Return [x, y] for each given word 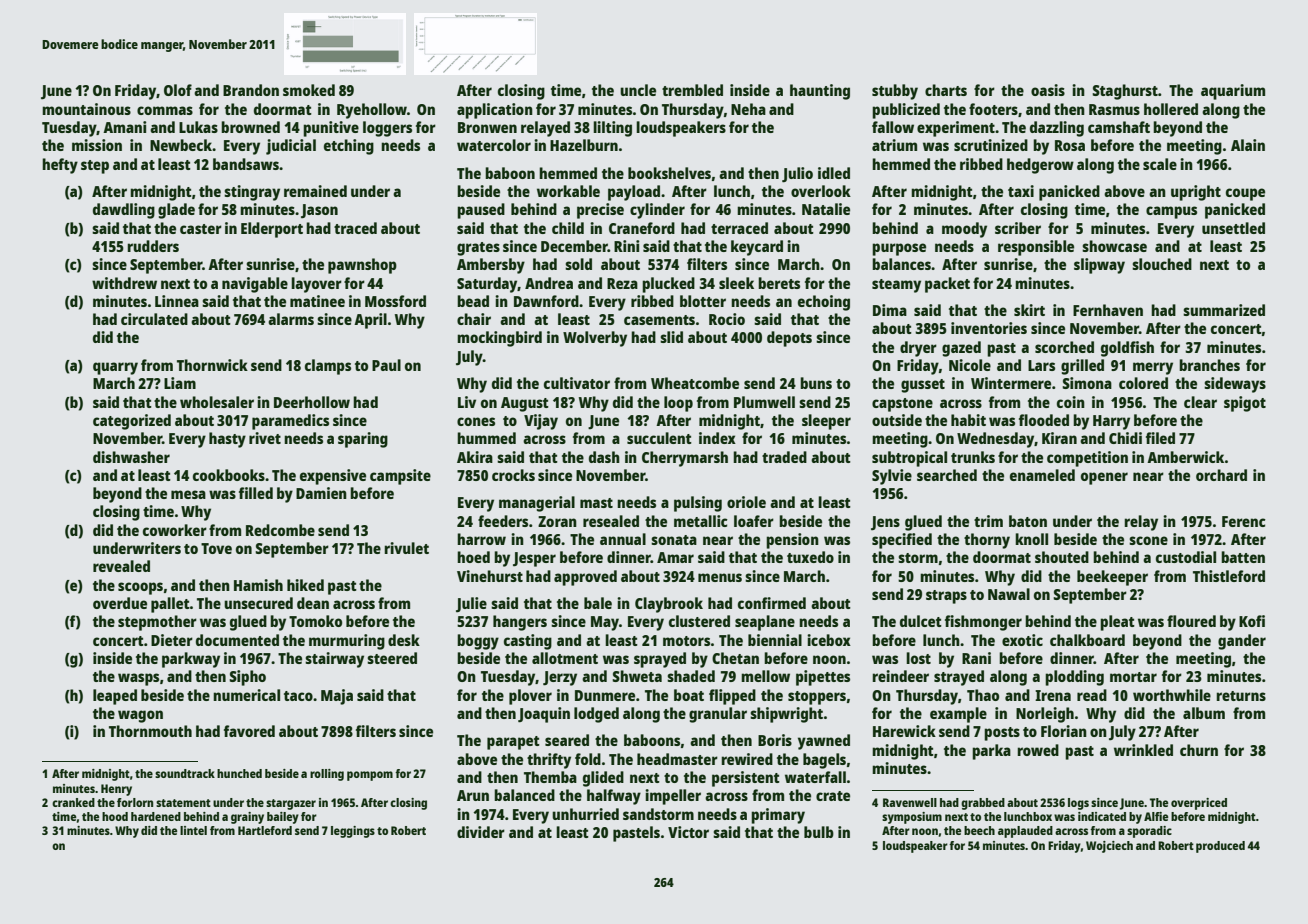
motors [686, 641]
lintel [193, 830]
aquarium [1233, 92]
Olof [178, 90]
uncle [638, 90]
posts [1002, 734]
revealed [121, 566]
